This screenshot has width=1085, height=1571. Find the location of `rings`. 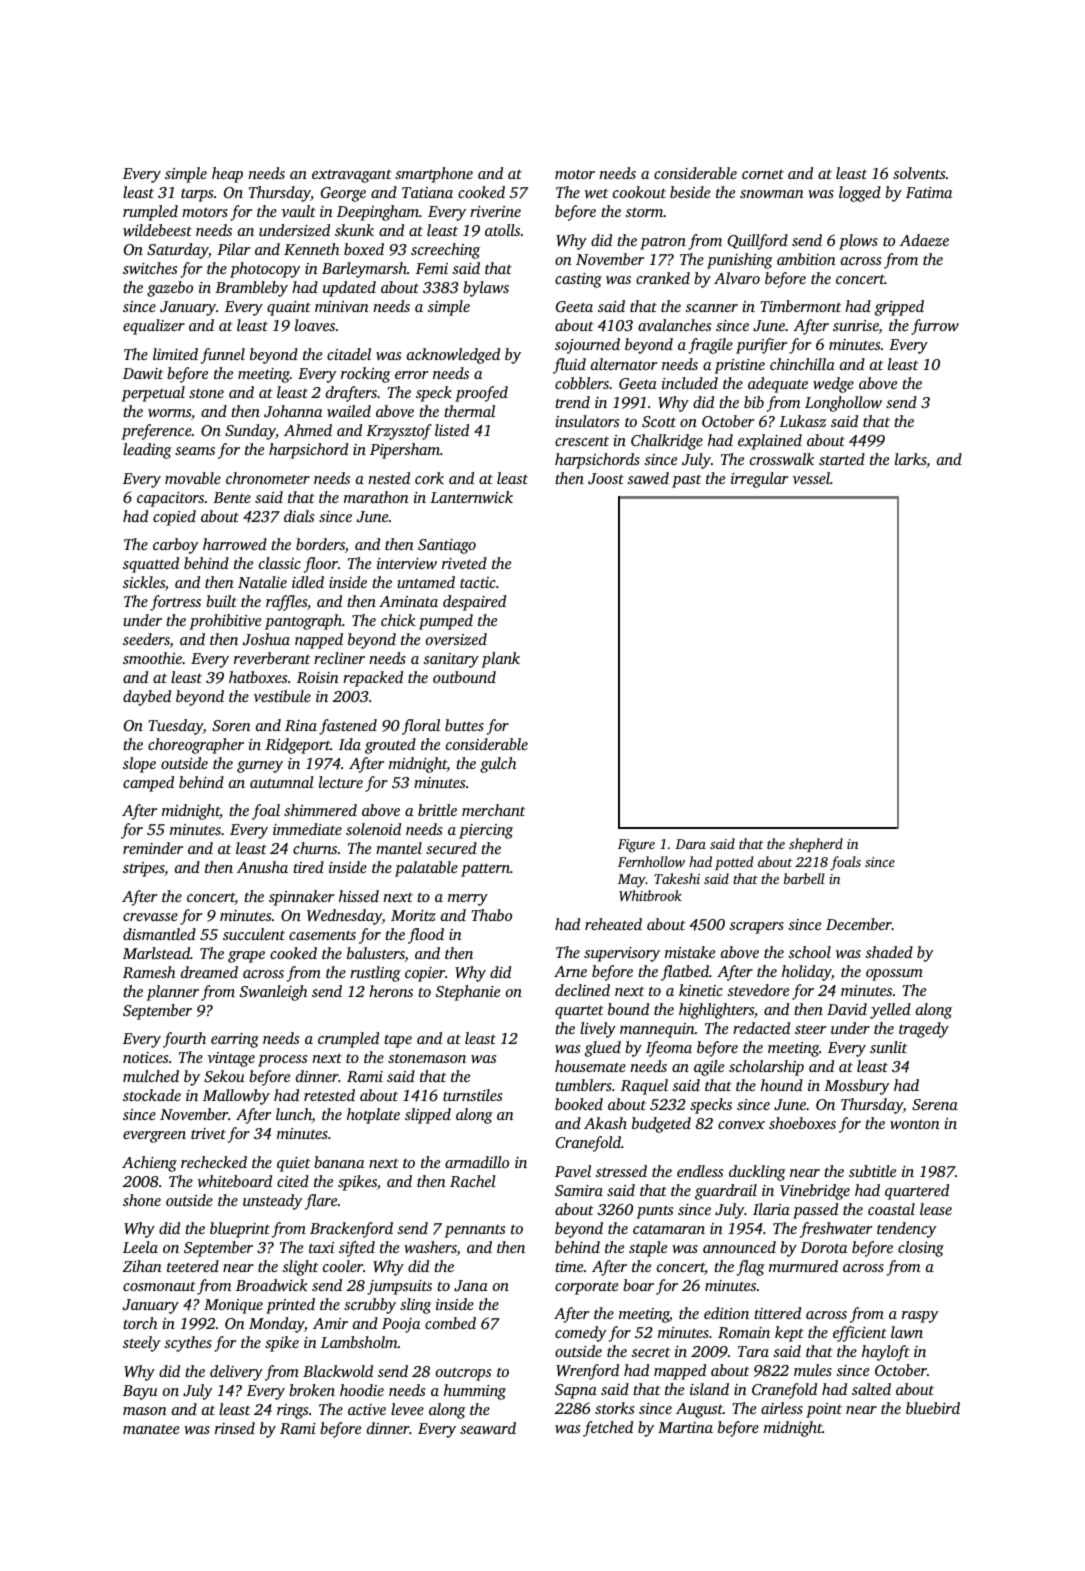

rings is located at coordinates (292, 1411).
